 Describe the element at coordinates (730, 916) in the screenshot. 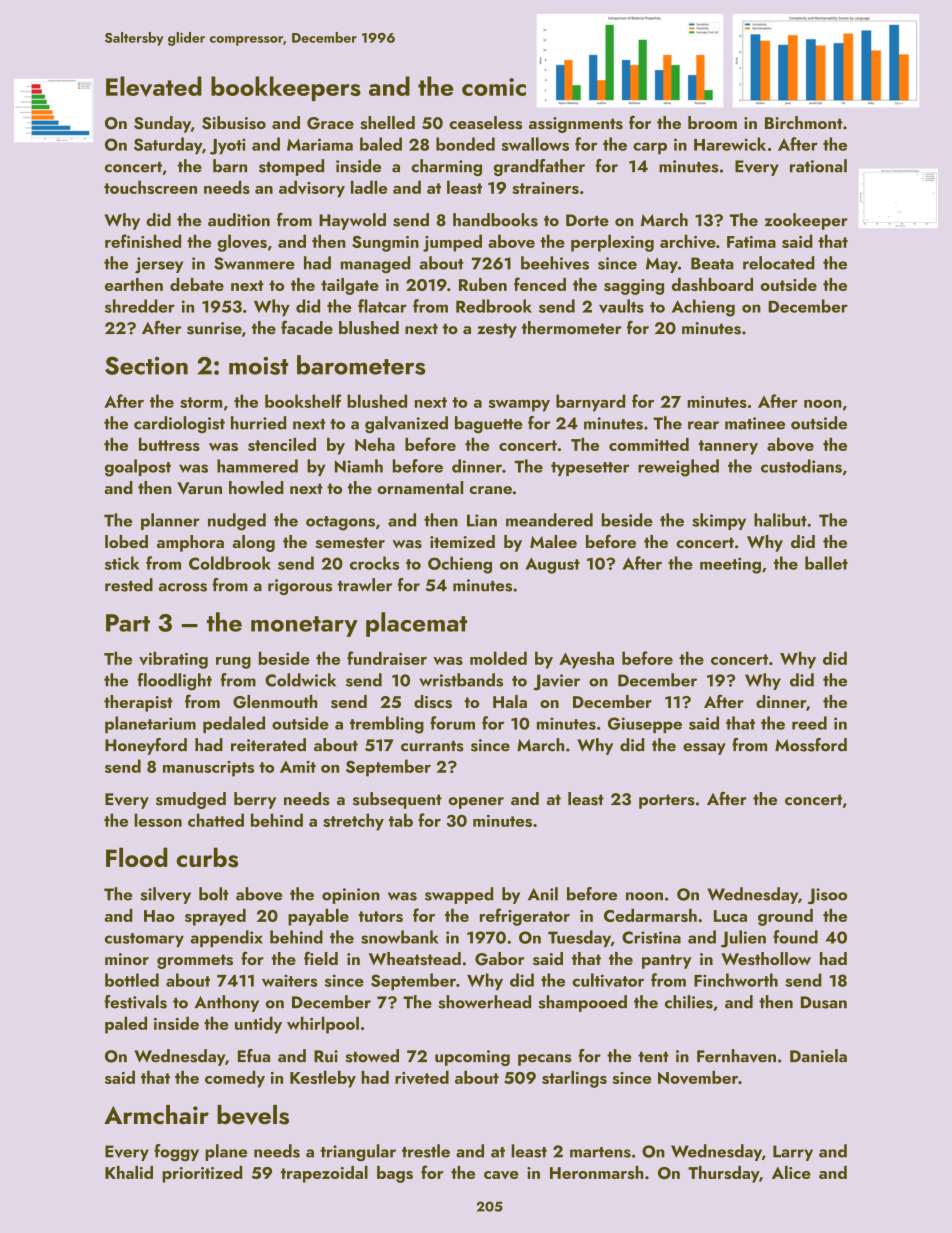

I see `Luca` at that location.
